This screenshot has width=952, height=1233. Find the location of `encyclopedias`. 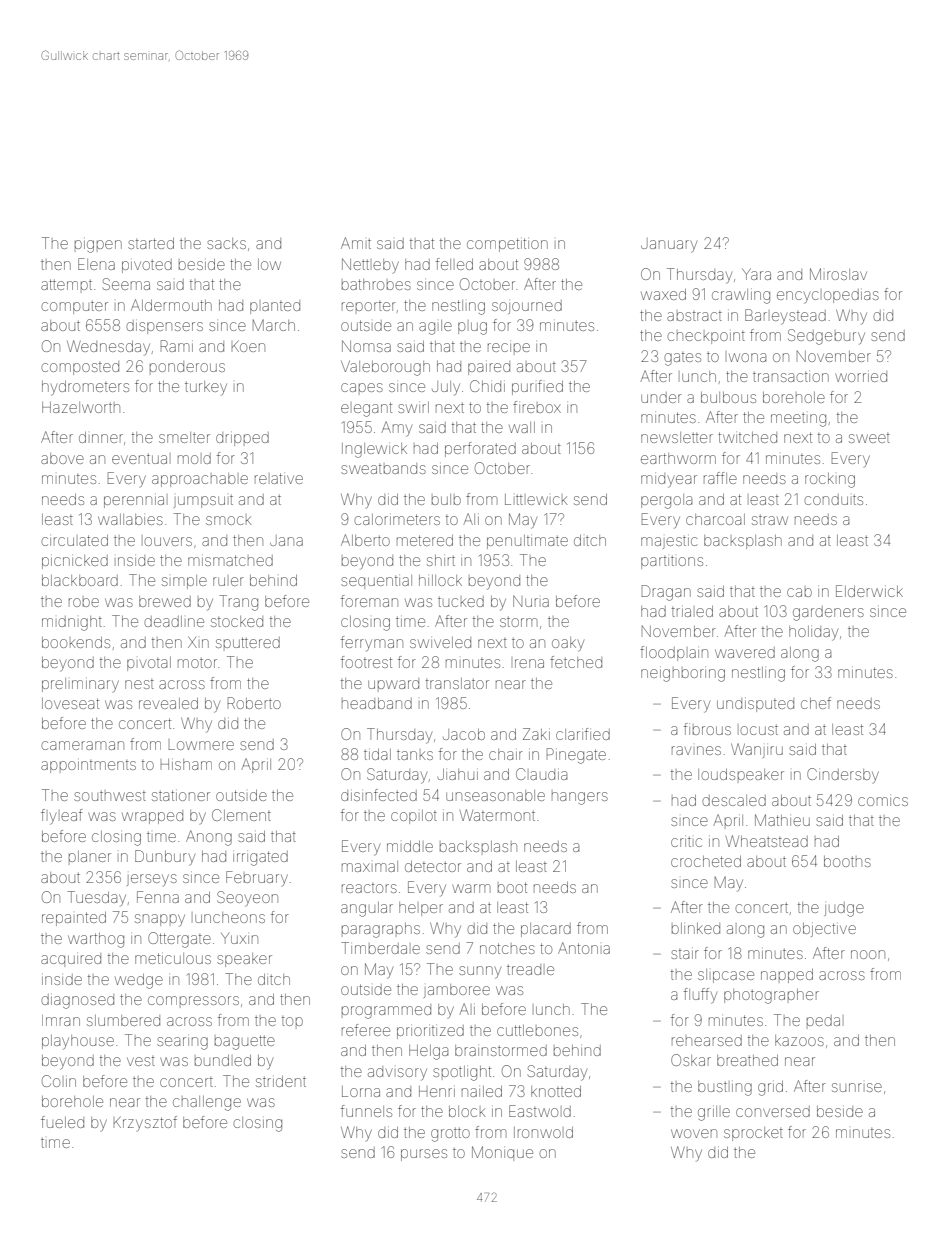

encyclopedias is located at coordinates (828, 296).
